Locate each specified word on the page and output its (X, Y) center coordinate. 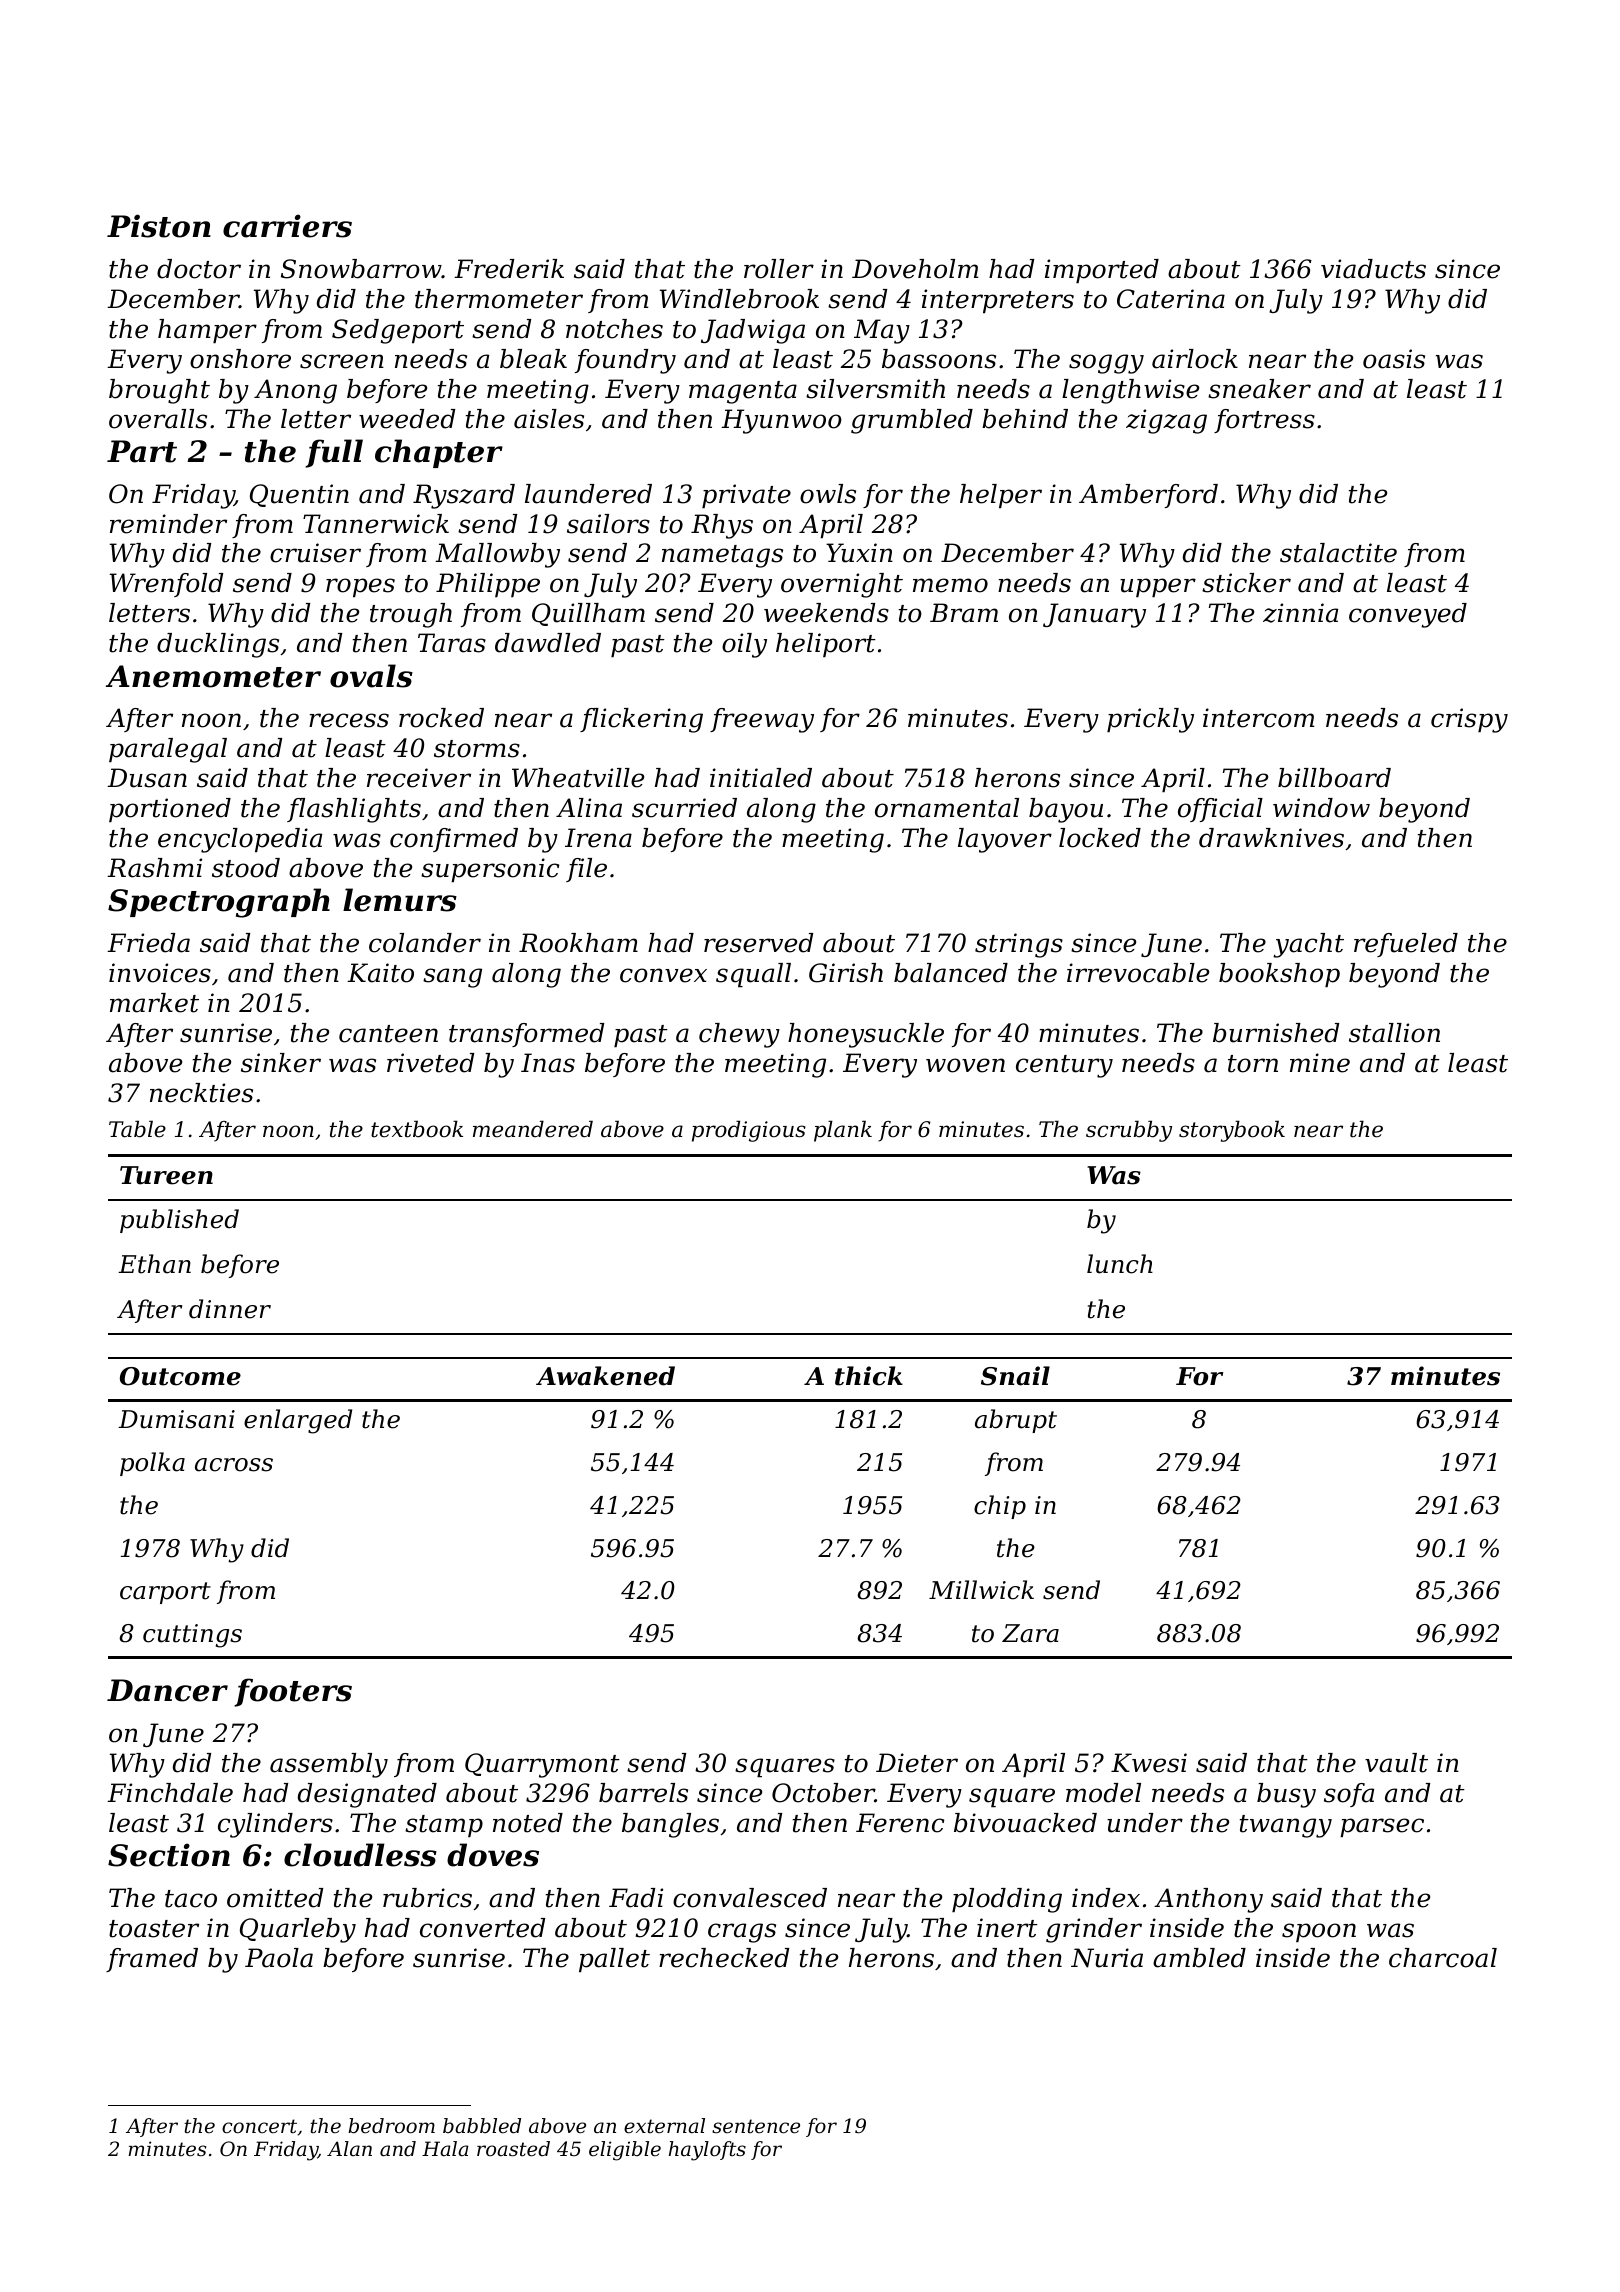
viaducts (1373, 269)
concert (259, 2126)
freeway (762, 720)
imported (1102, 271)
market (154, 1003)
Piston (159, 226)
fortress (1264, 421)
